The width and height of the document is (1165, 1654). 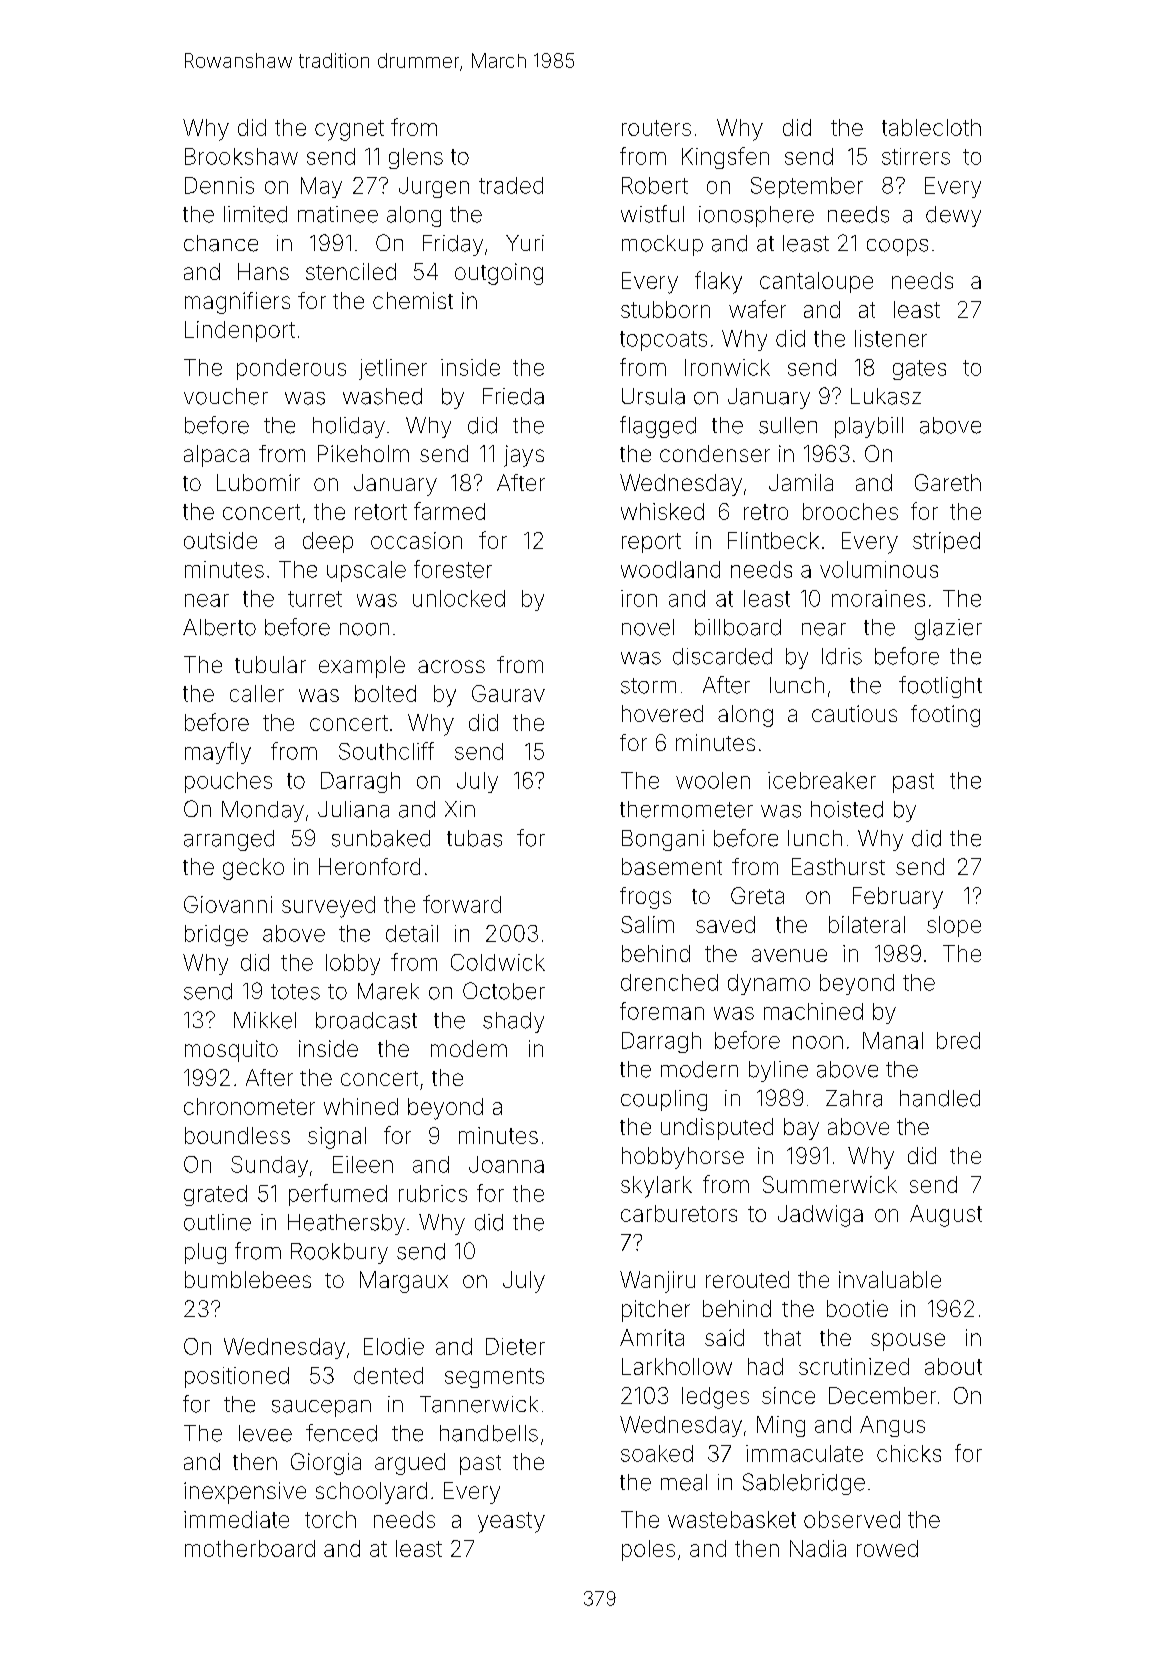 What do you see at coordinates (948, 482) in the document?
I see `Gareth` at bounding box center [948, 482].
